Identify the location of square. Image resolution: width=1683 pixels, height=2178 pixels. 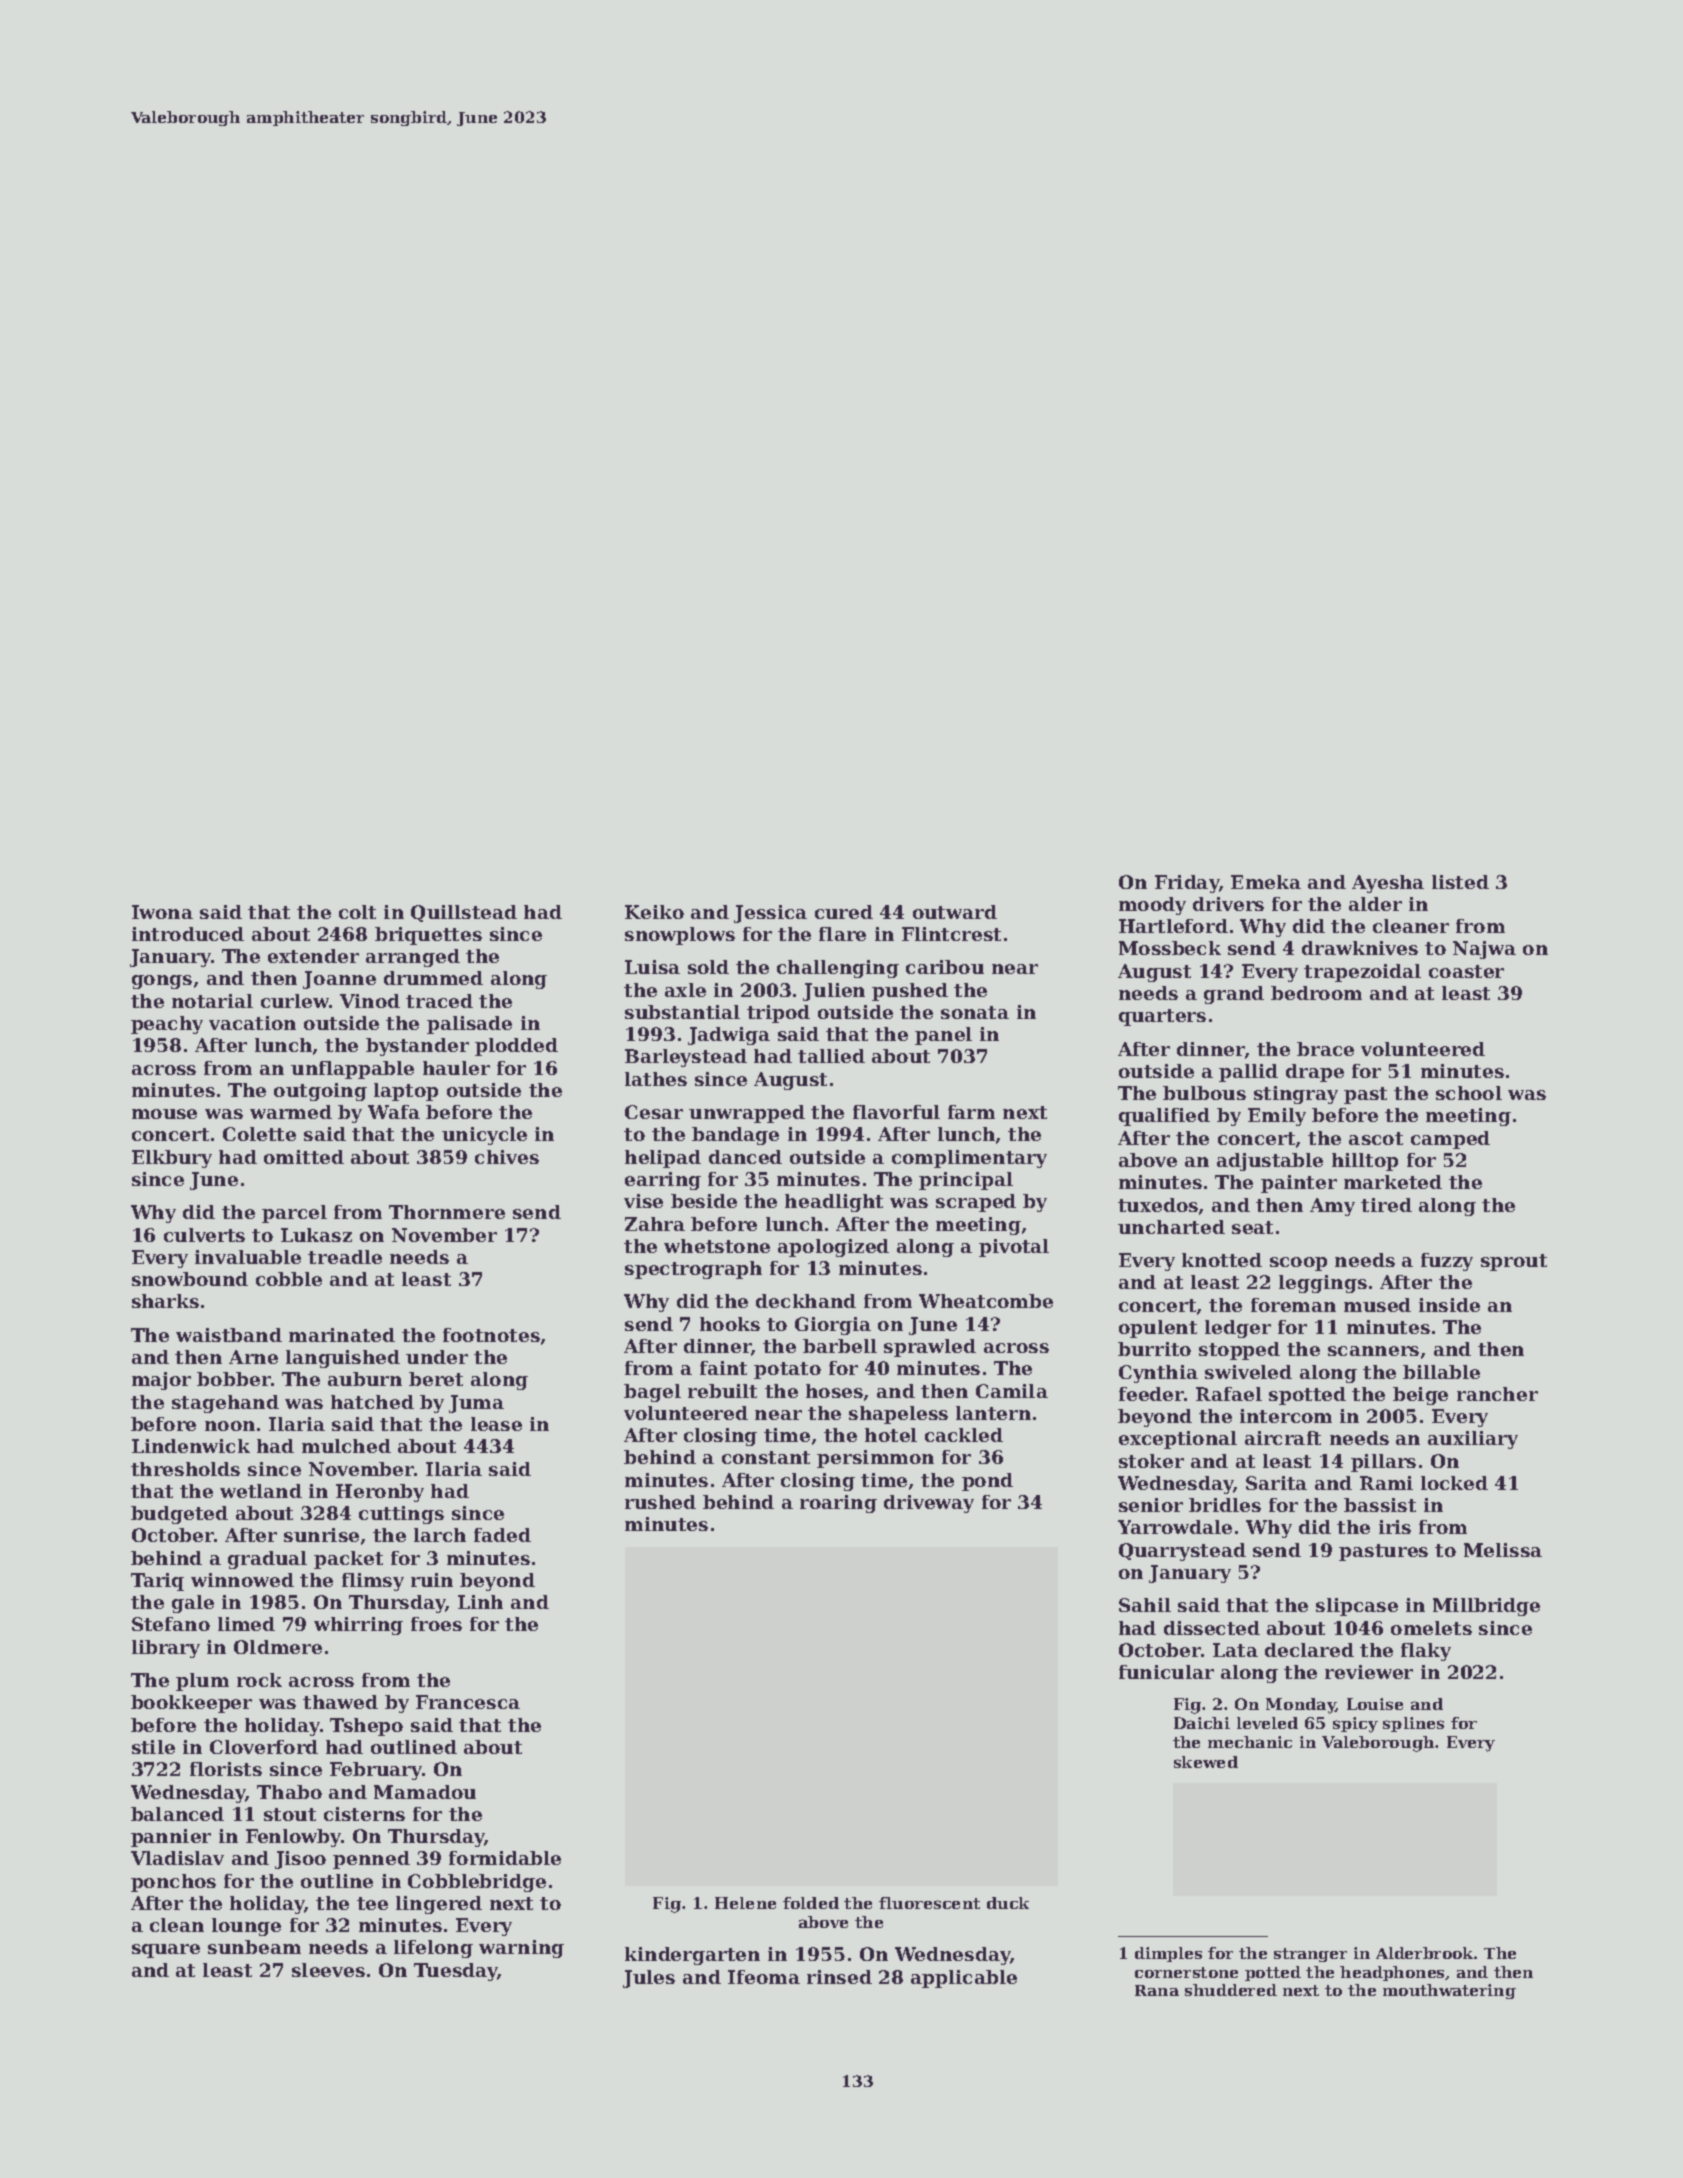
(166, 1951).
